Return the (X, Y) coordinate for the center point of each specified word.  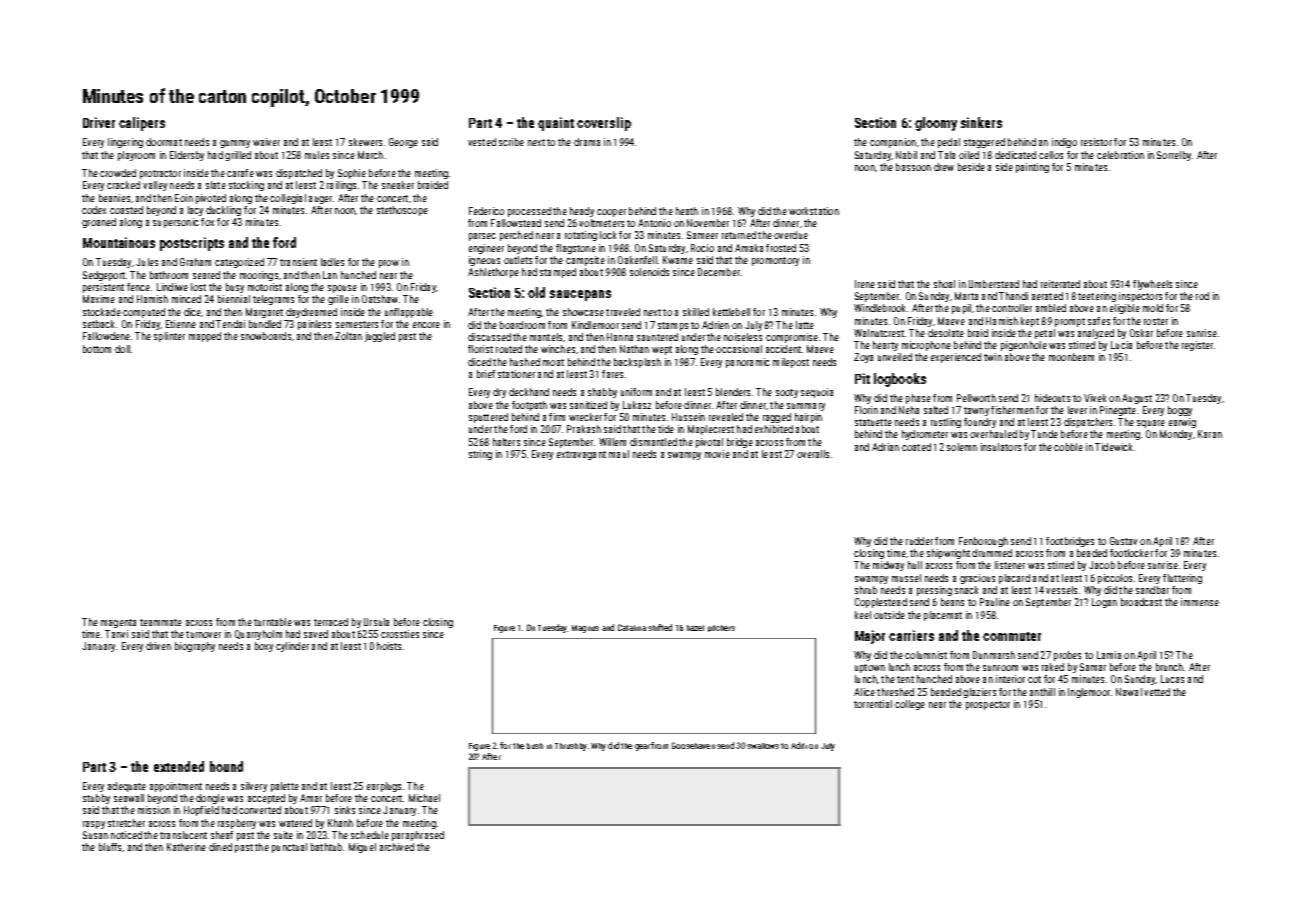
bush (535, 746)
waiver (266, 142)
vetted (1157, 692)
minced (186, 299)
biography (195, 647)
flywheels (1152, 285)
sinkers (981, 122)
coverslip (604, 124)
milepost (791, 363)
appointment (176, 787)
